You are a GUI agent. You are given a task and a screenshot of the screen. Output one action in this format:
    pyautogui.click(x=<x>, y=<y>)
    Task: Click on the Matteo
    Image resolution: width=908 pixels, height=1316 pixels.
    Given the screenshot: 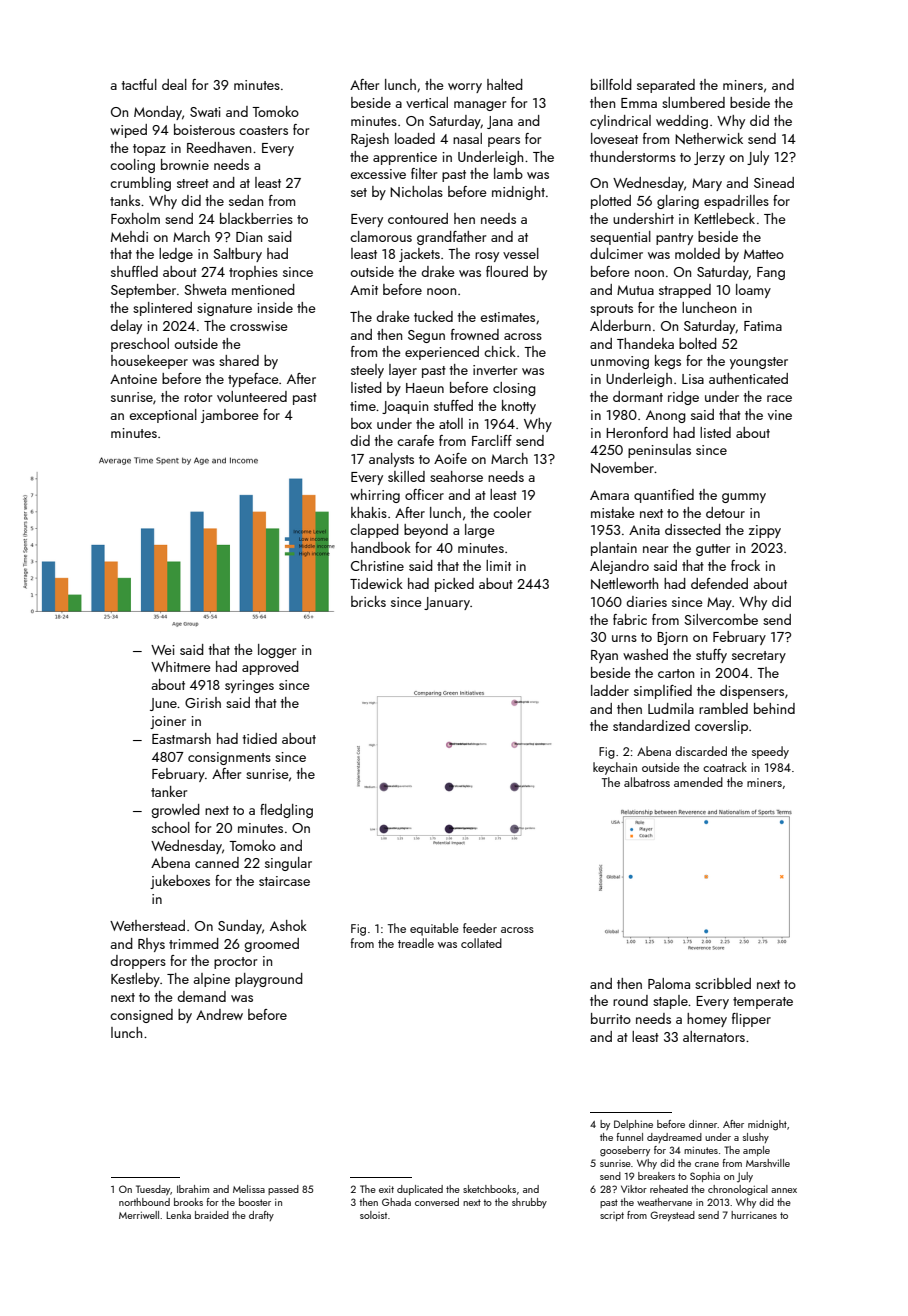 What is the action you would take?
    pyautogui.click(x=764, y=254)
